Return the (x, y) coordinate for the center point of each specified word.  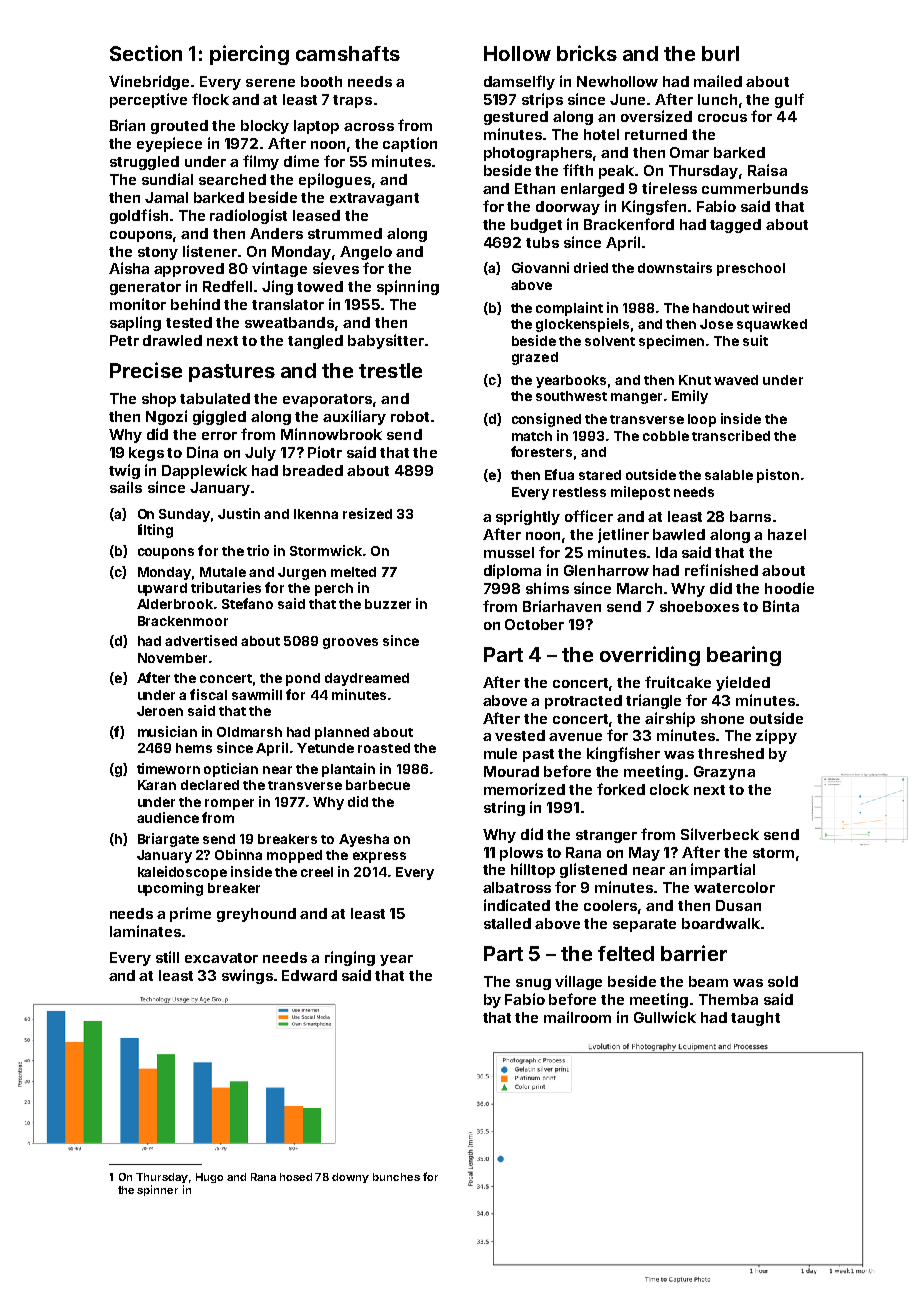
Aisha (129, 268)
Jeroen (160, 711)
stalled (507, 923)
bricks (587, 53)
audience (168, 817)
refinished (721, 570)
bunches (396, 1177)
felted (626, 953)
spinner (157, 1190)
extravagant (374, 199)
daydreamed (367, 679)
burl (720, 53)
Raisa (767, 170)
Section (146, 53)
